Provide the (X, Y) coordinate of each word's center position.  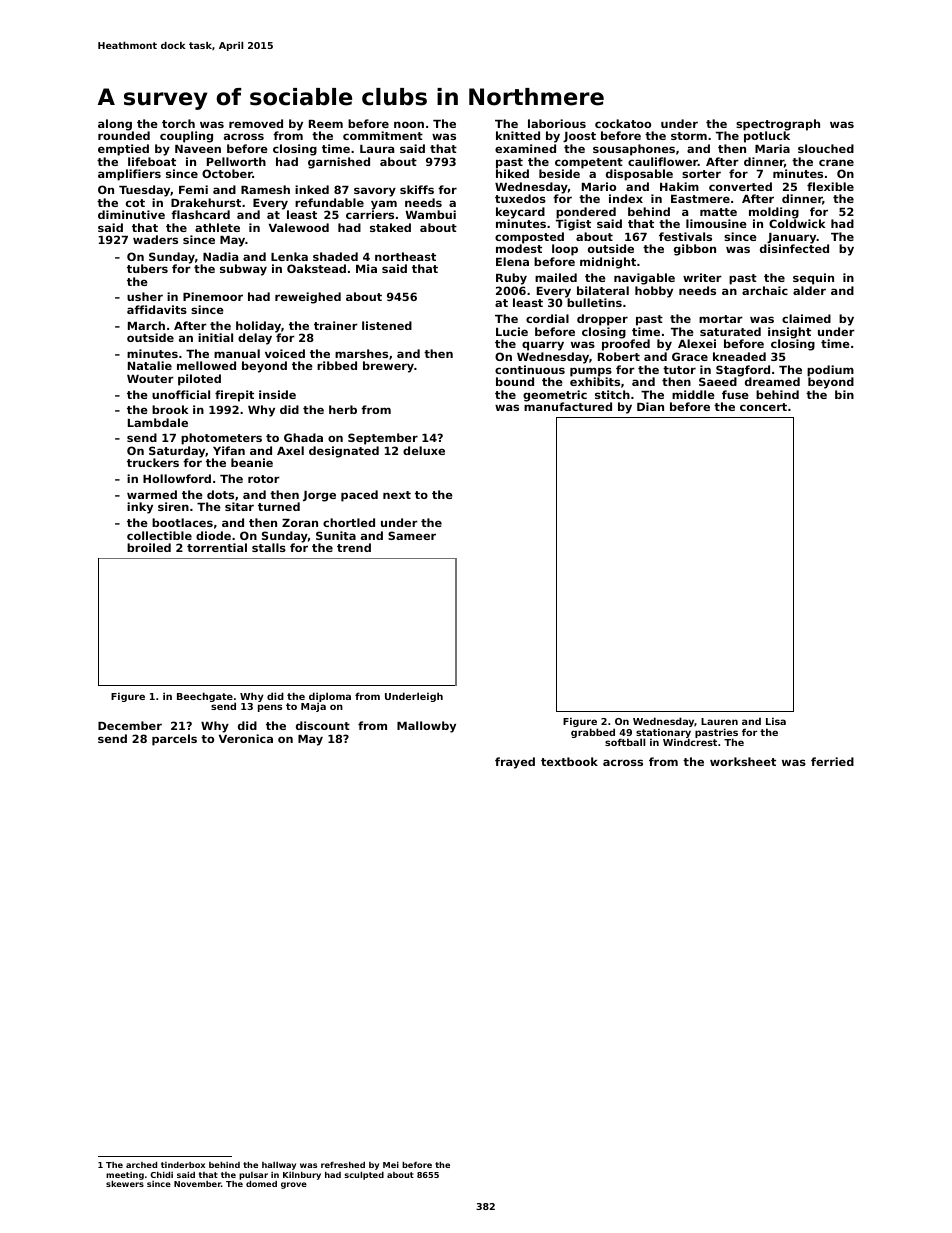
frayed (515, 763)
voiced (285, 353)
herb (343, 409)
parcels (174, 740)
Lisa (776, 721)
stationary (663, 733)
